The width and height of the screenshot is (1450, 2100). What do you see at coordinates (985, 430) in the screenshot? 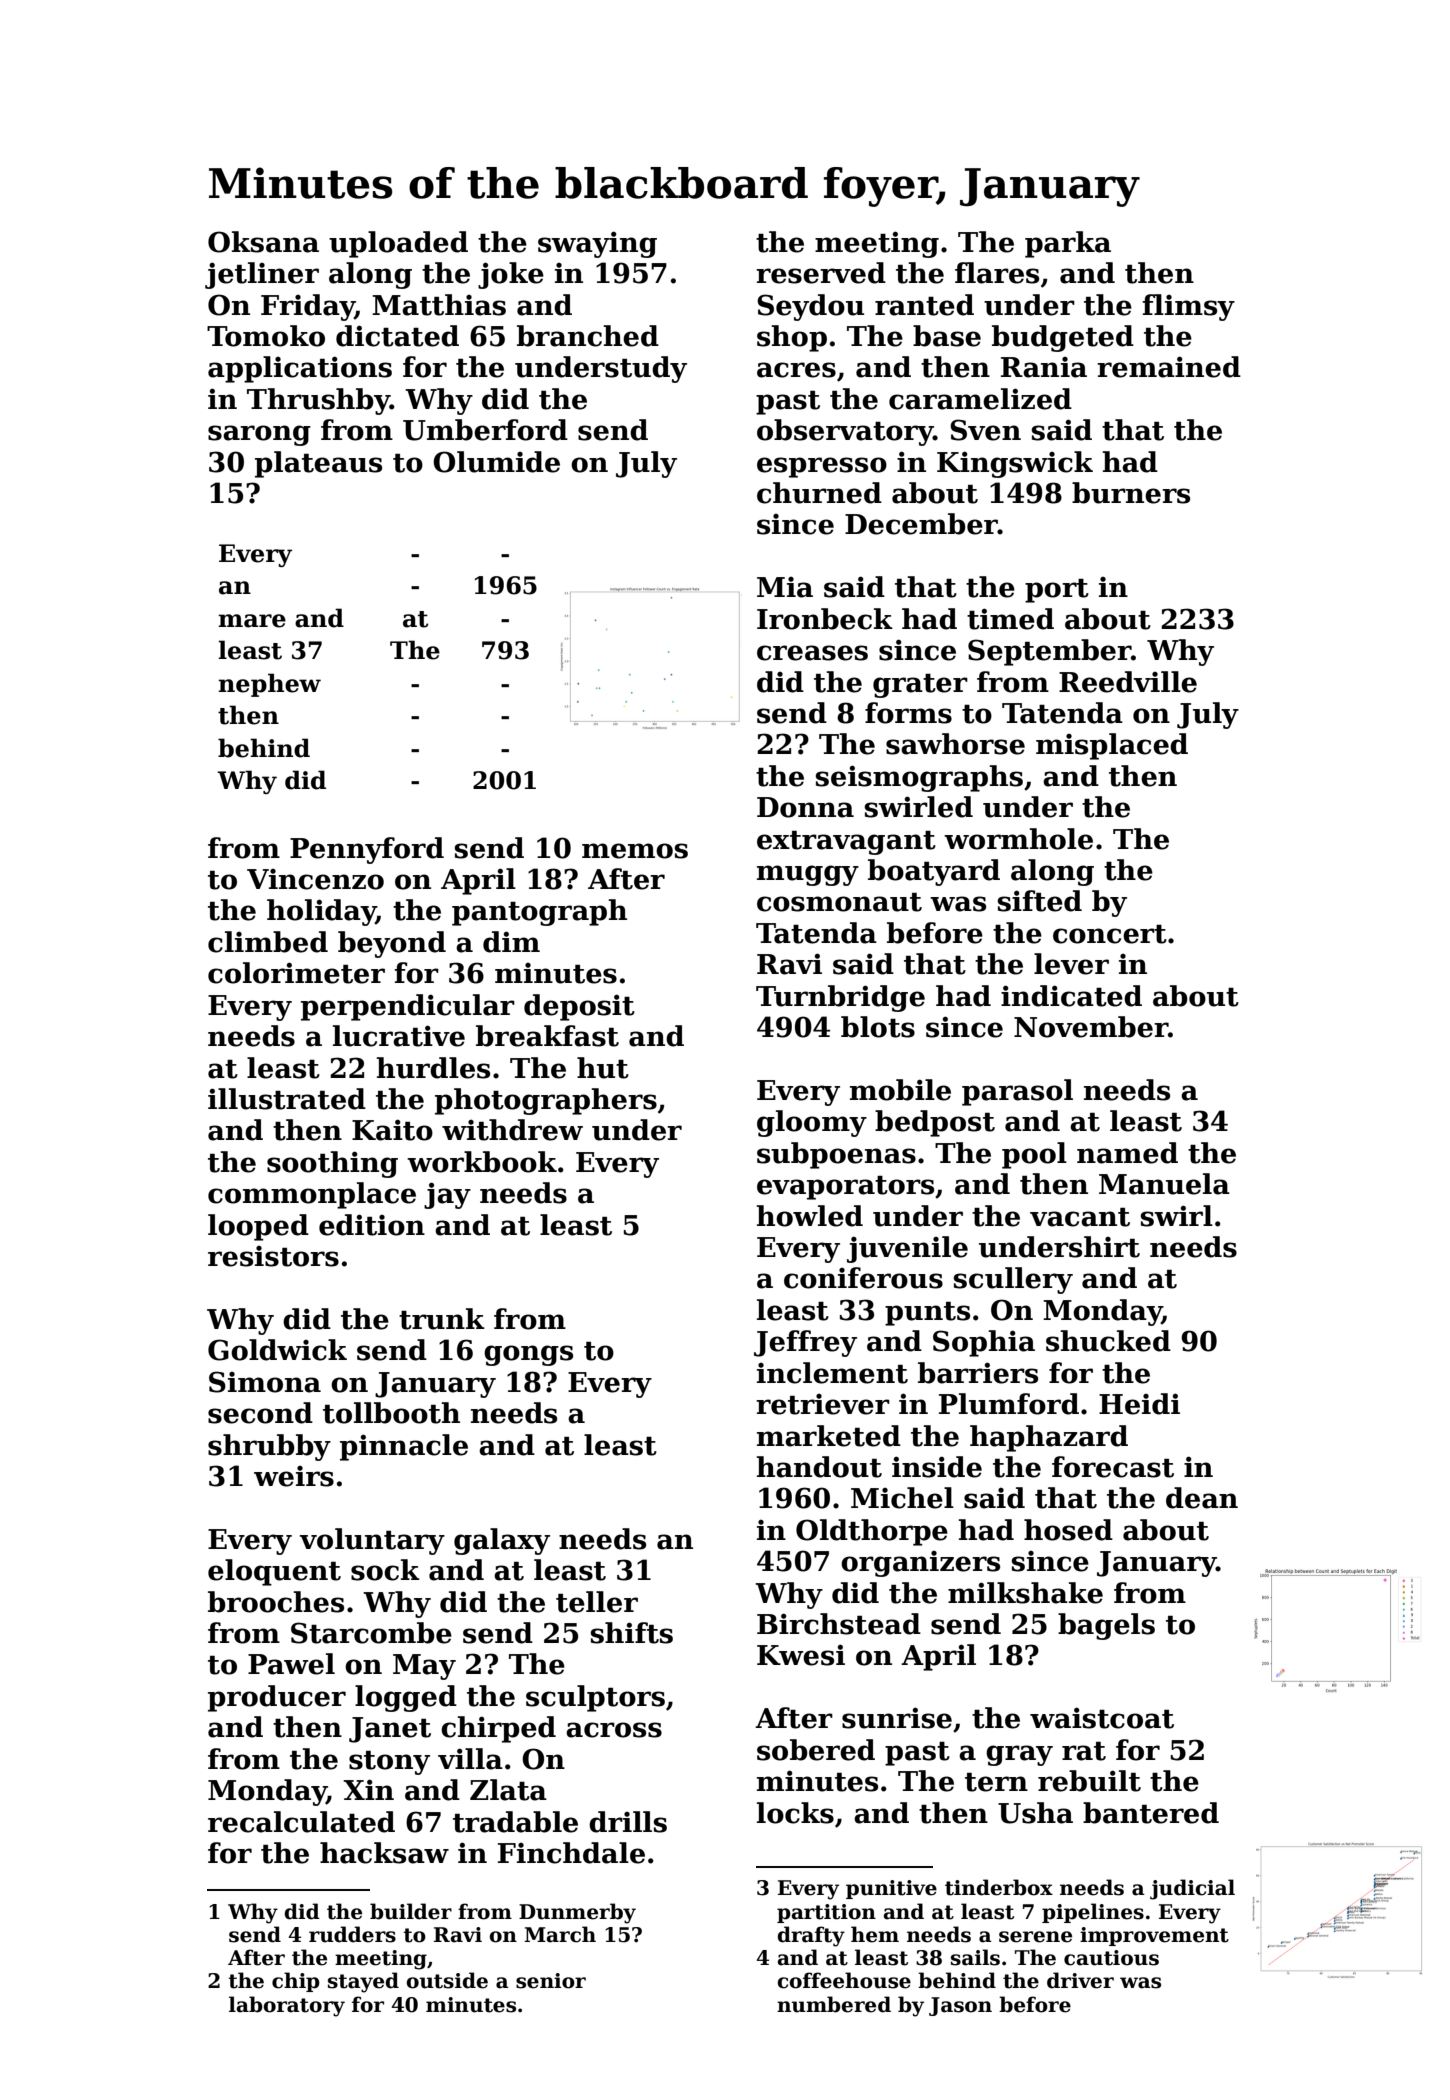
I see `Sven` at bounding box center [985, 430].
